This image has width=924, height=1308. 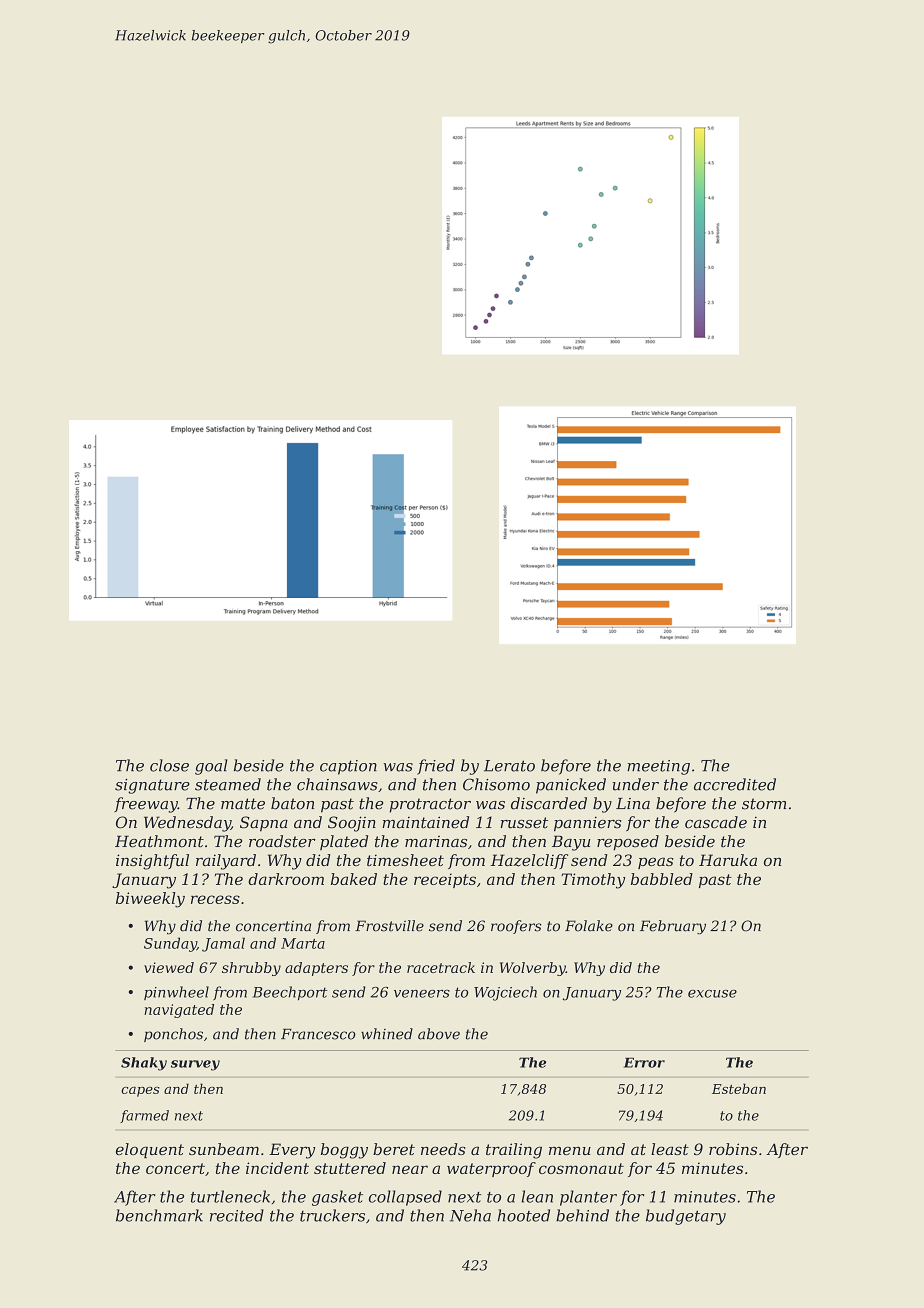 I want to click on budgetary, so click(x=686, y=1217).
